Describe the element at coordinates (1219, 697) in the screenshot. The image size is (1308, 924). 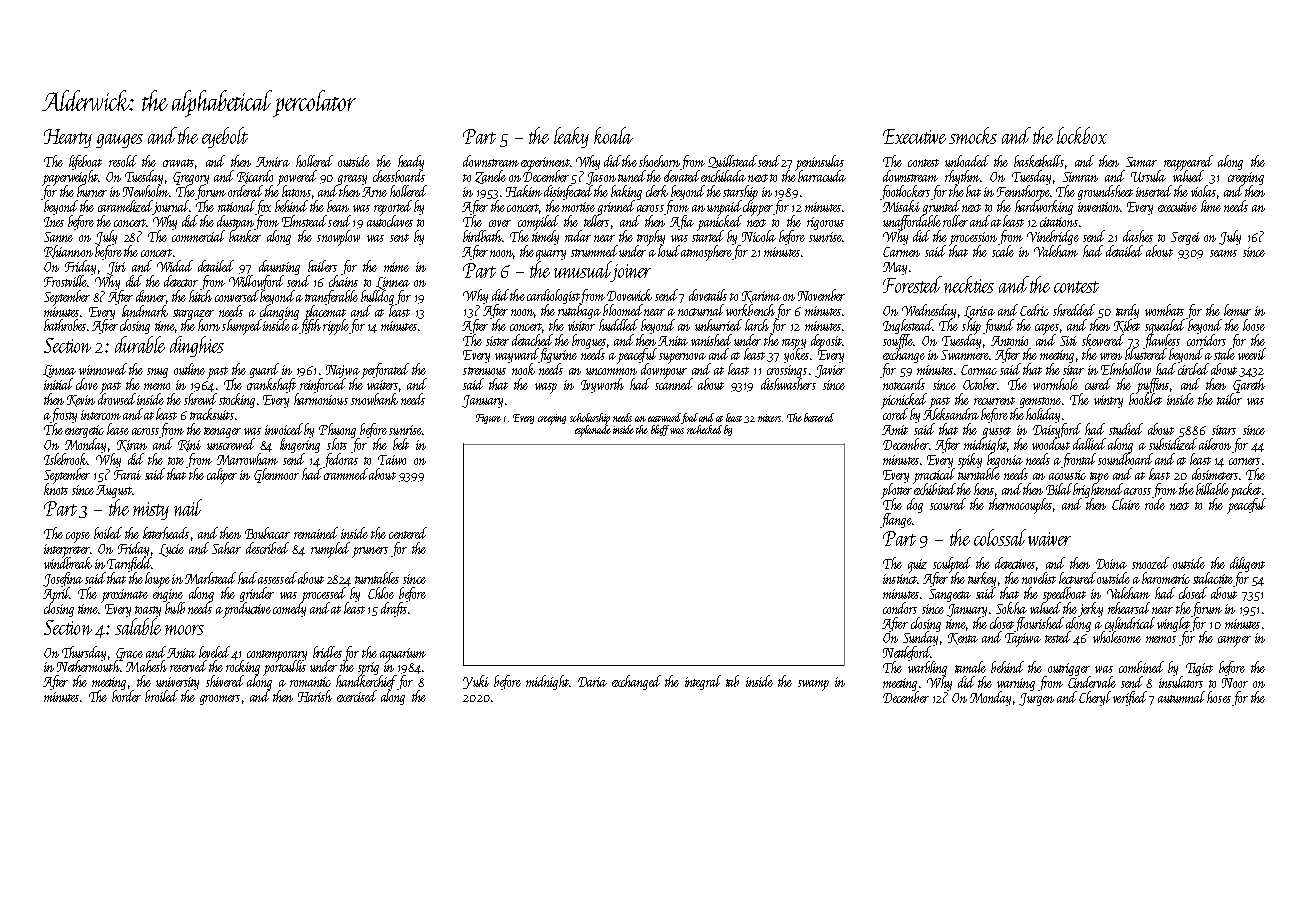
I see `hoses` at that location.
